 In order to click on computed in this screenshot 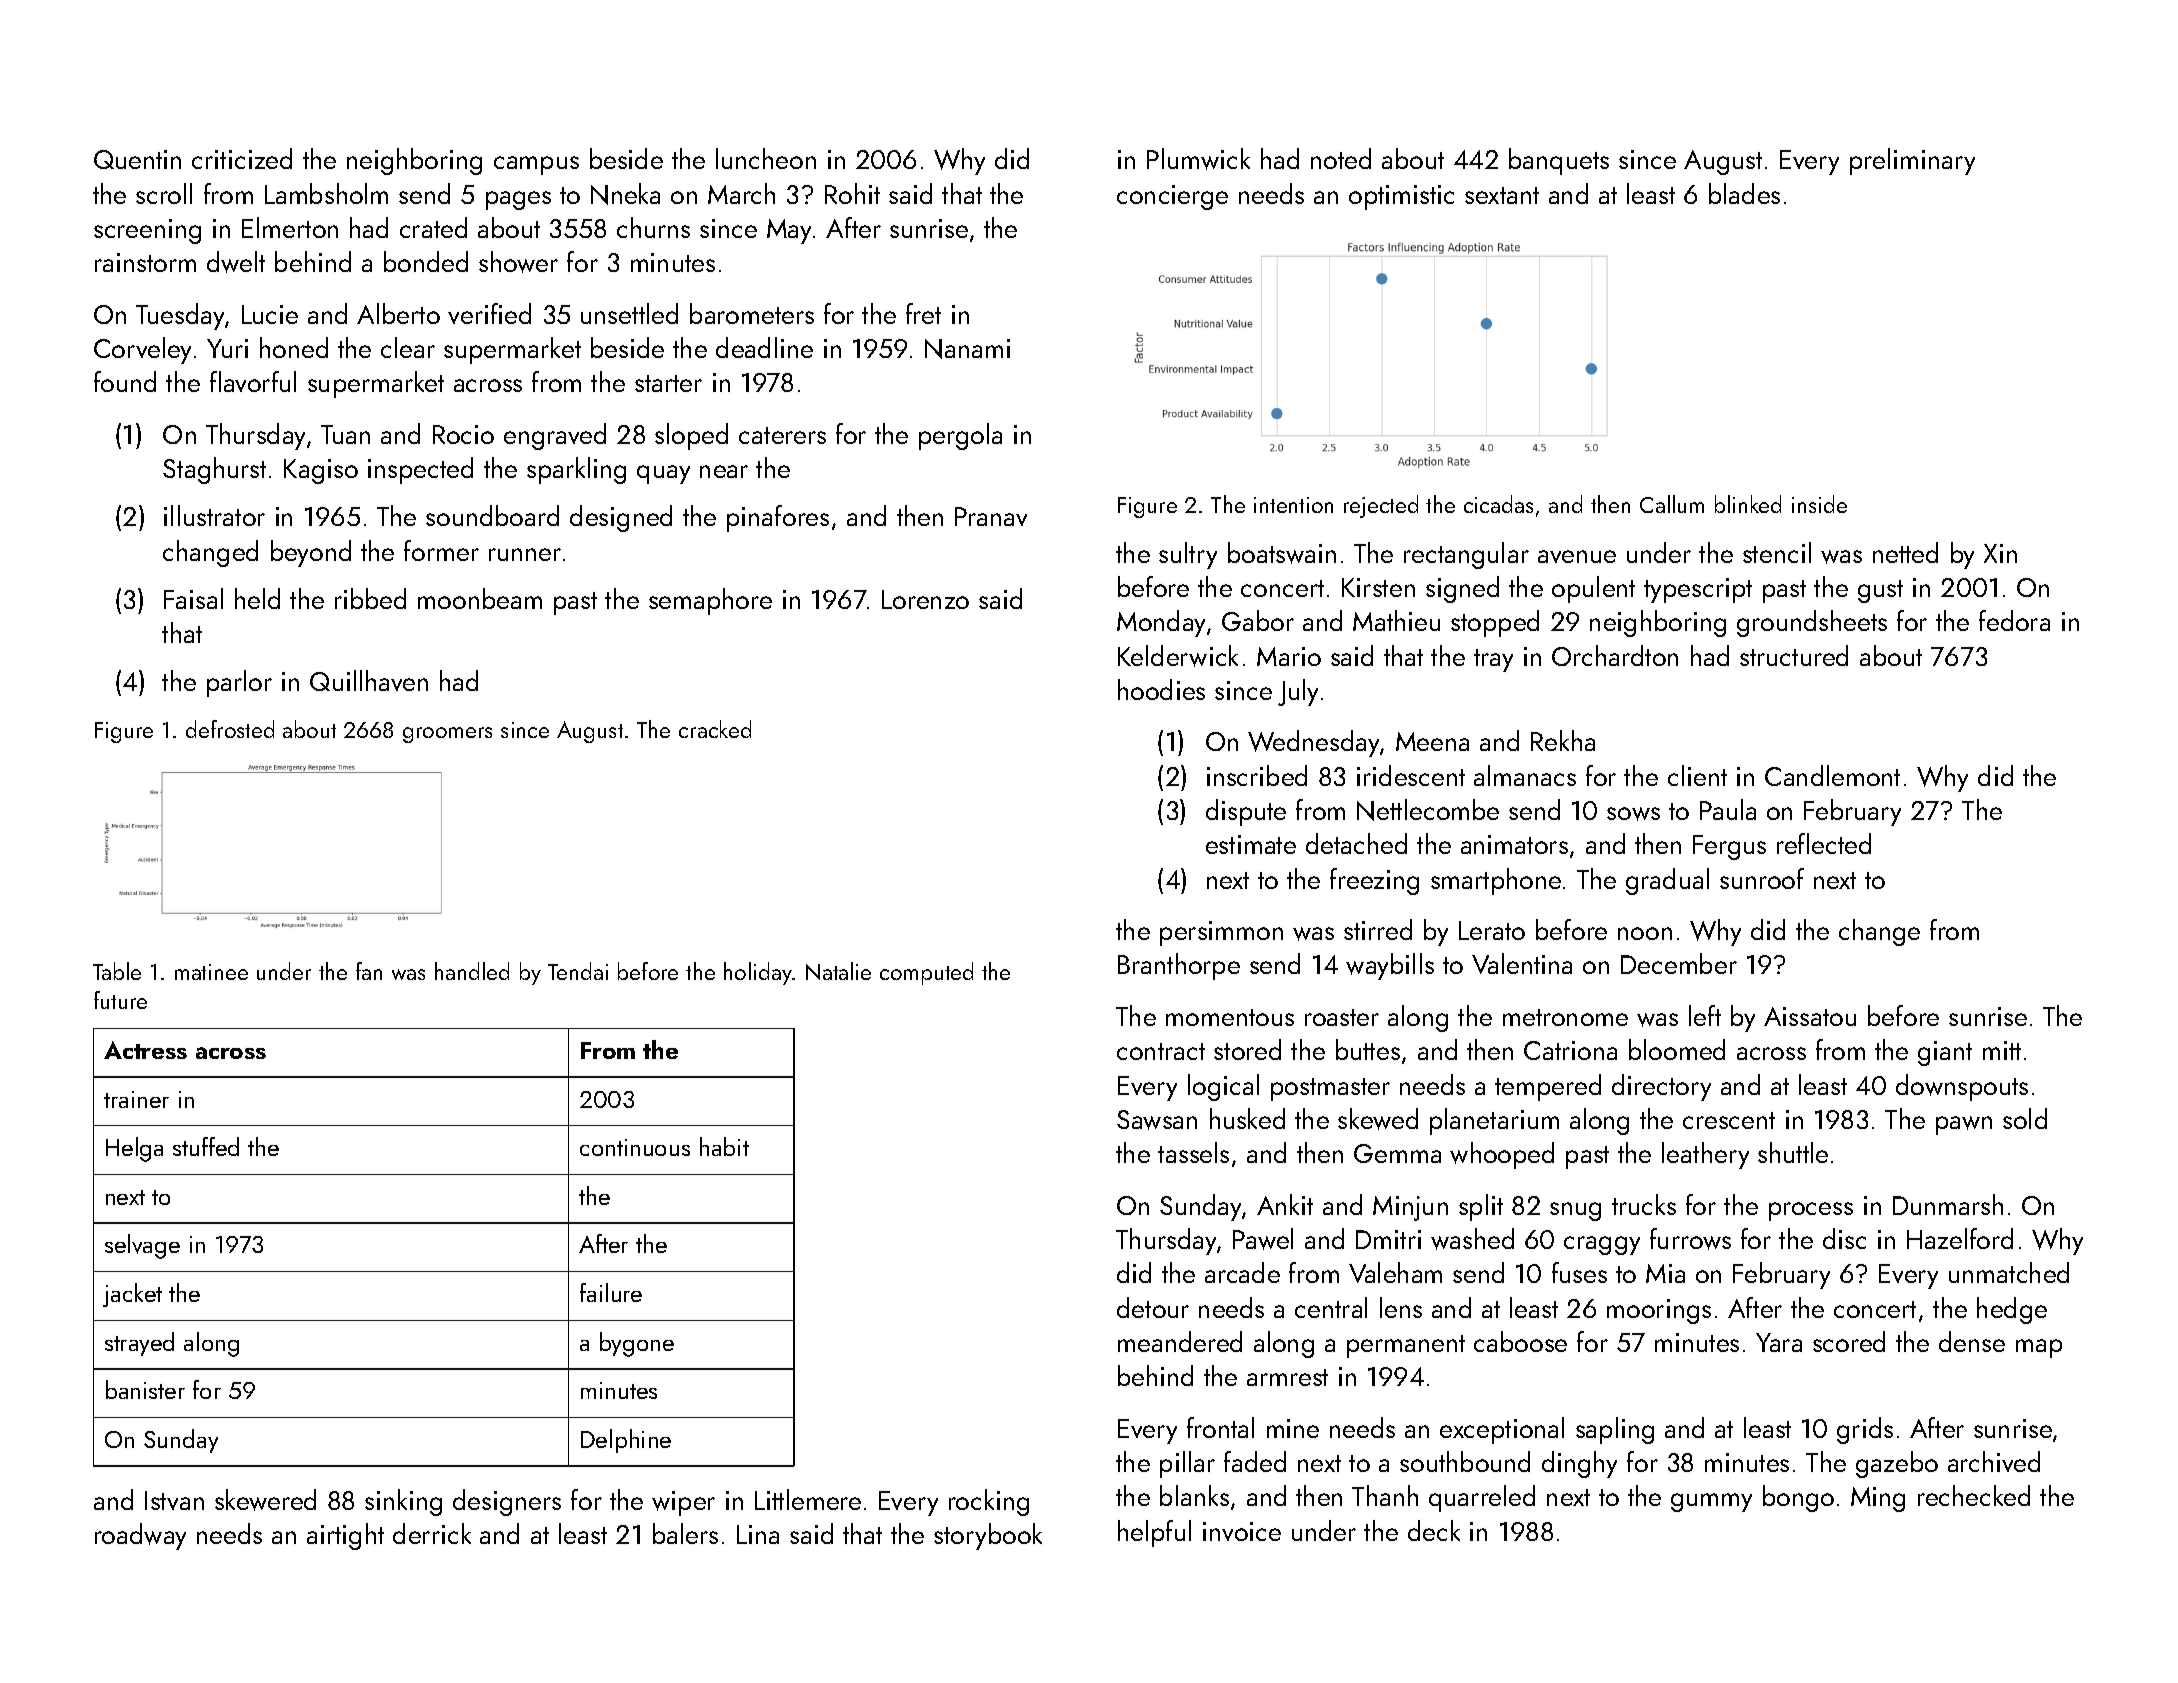, I will do `click(926, 973)`.
